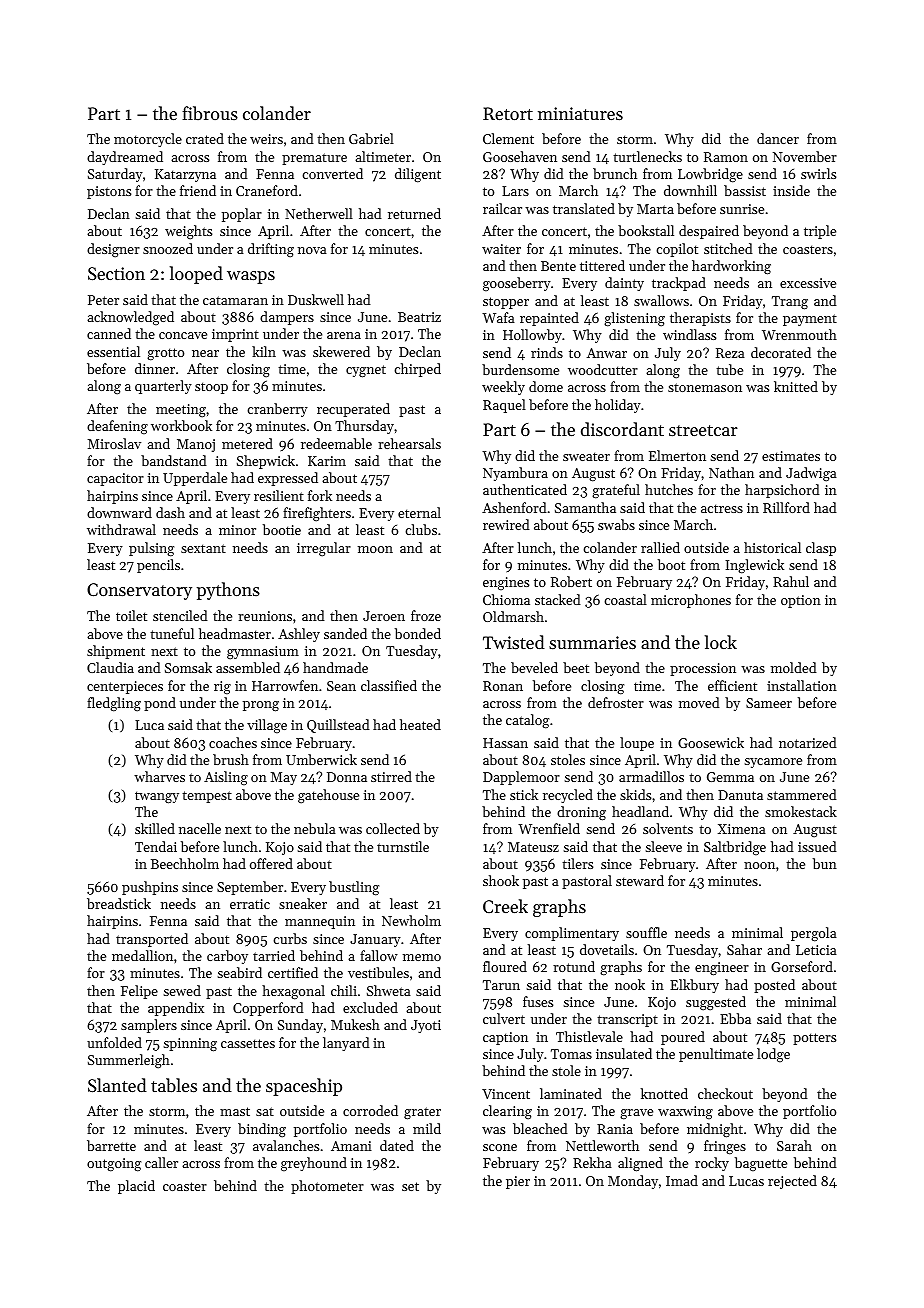 The height and width of the document is (1308, 924). I want to click on chirped, so click(417, 370).
